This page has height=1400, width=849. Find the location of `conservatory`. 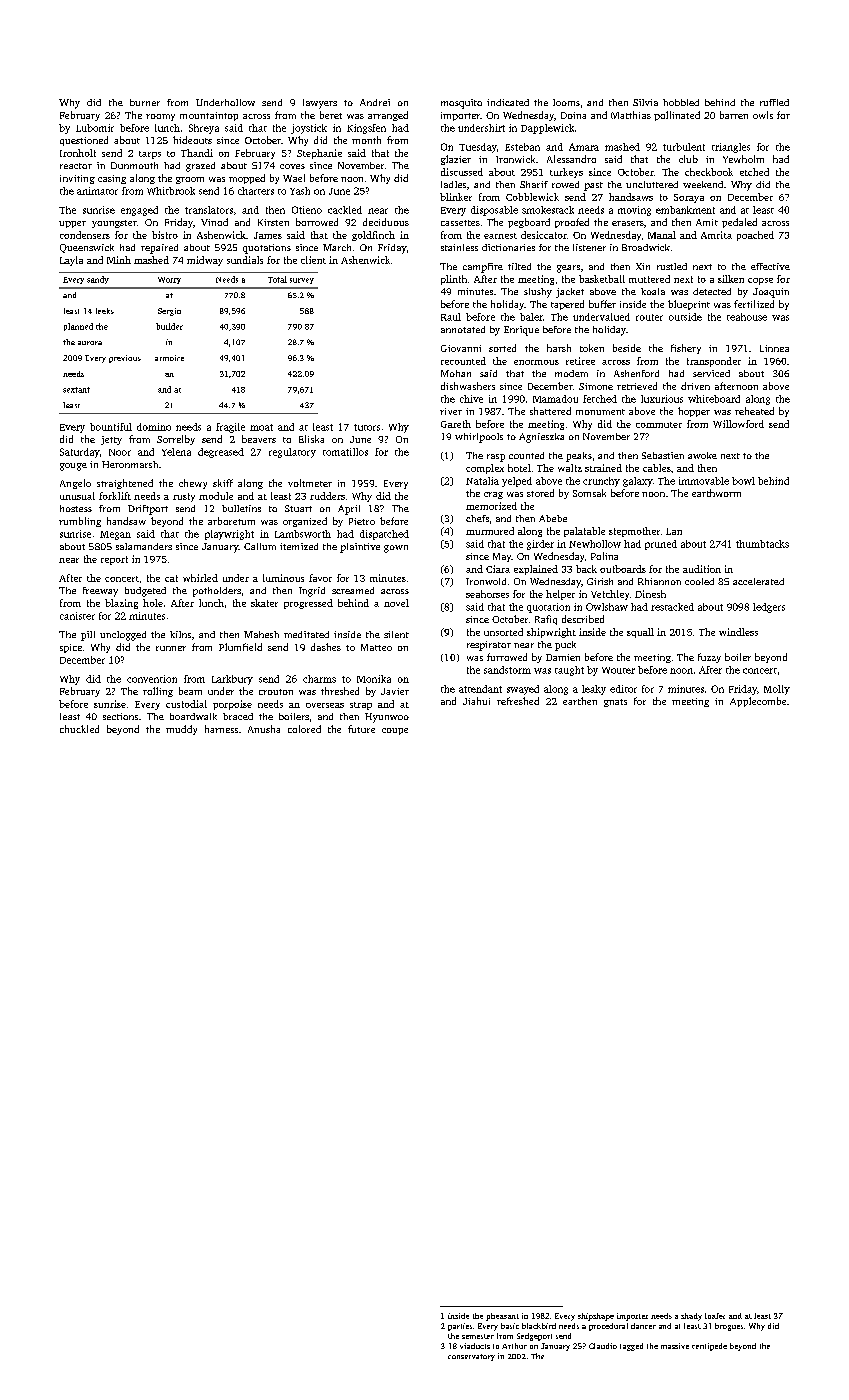

conservatory is located at coordinates (471, 1357).
